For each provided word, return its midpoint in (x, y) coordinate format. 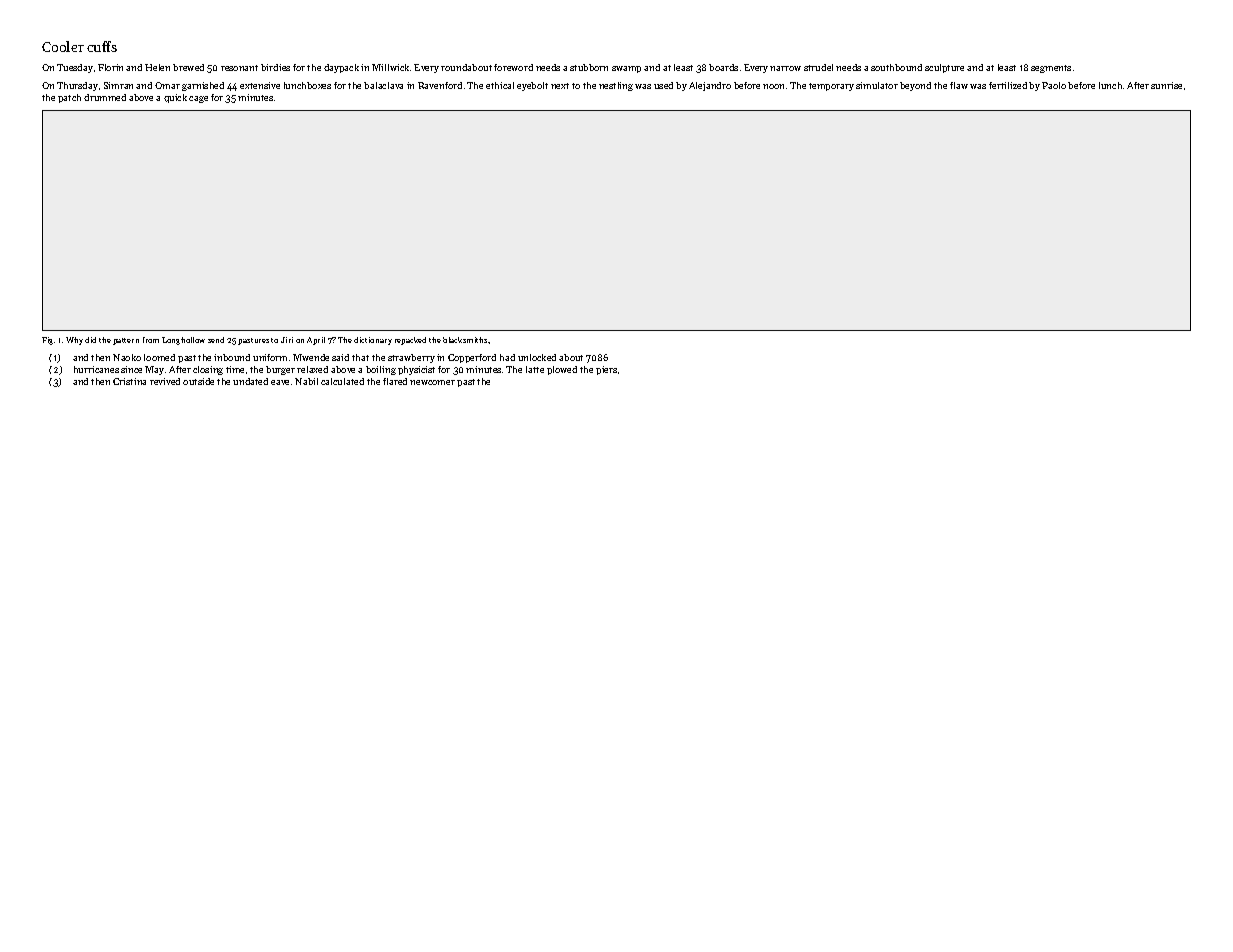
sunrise (1166, 85)
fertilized (1008, 85)
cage (198, 99)
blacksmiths (465, 340)
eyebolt (532, 86)
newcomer (432, 382)
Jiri (287, 340)
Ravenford (440, 85)
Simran (118, 85)
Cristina (129, 381)
